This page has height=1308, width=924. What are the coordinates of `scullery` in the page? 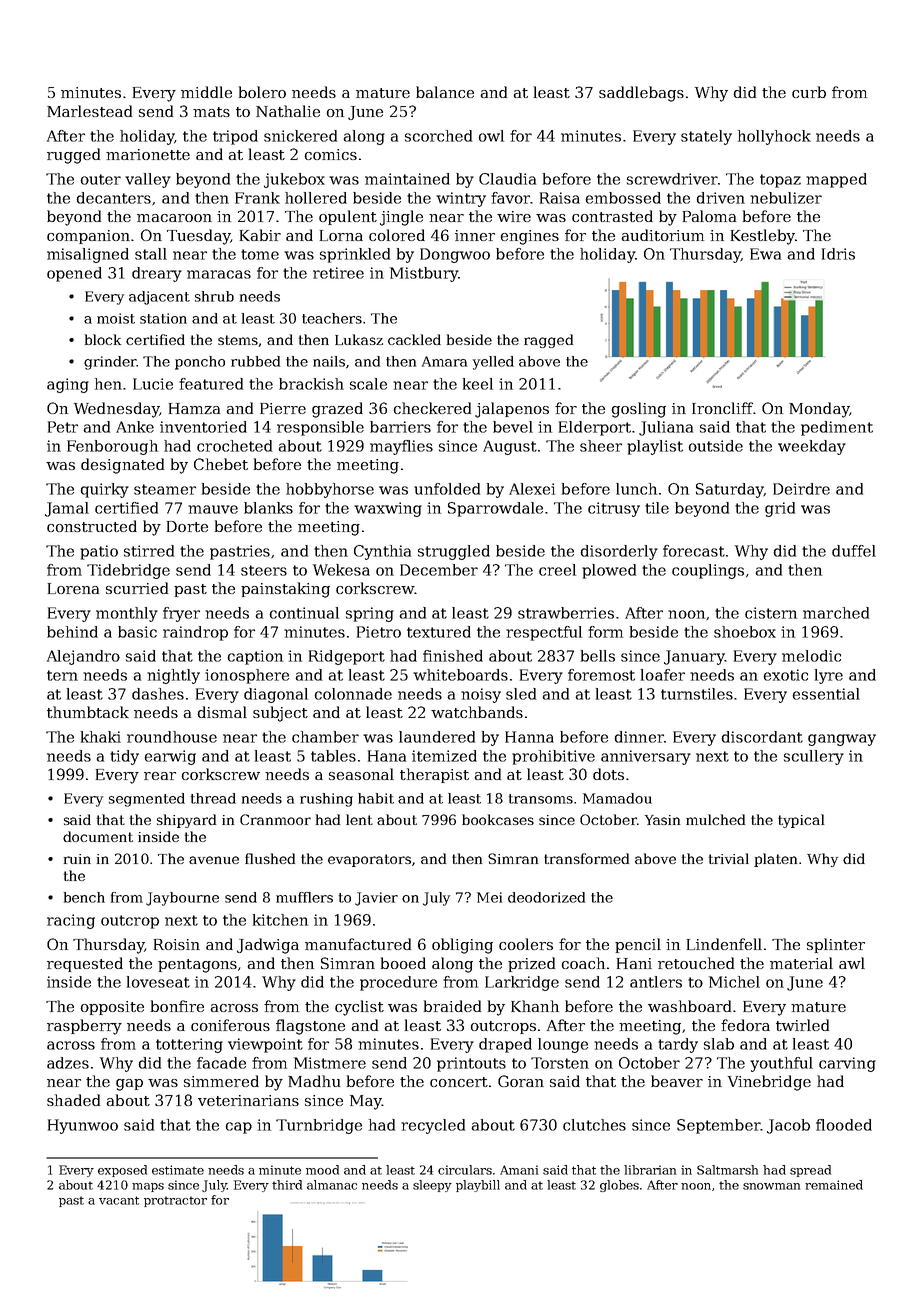 It's located at (814, 757).
